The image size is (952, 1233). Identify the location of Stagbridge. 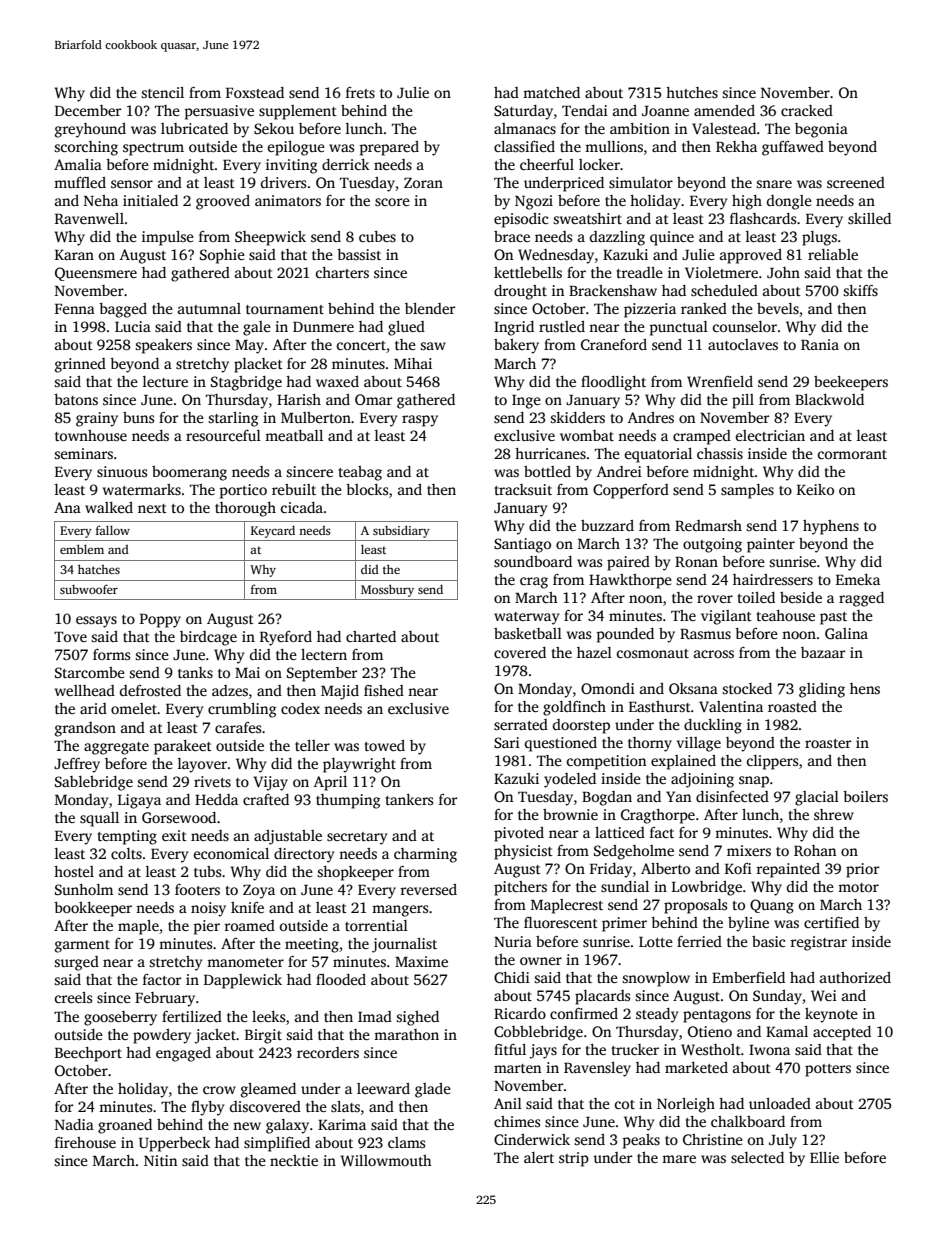
(246, 383).
